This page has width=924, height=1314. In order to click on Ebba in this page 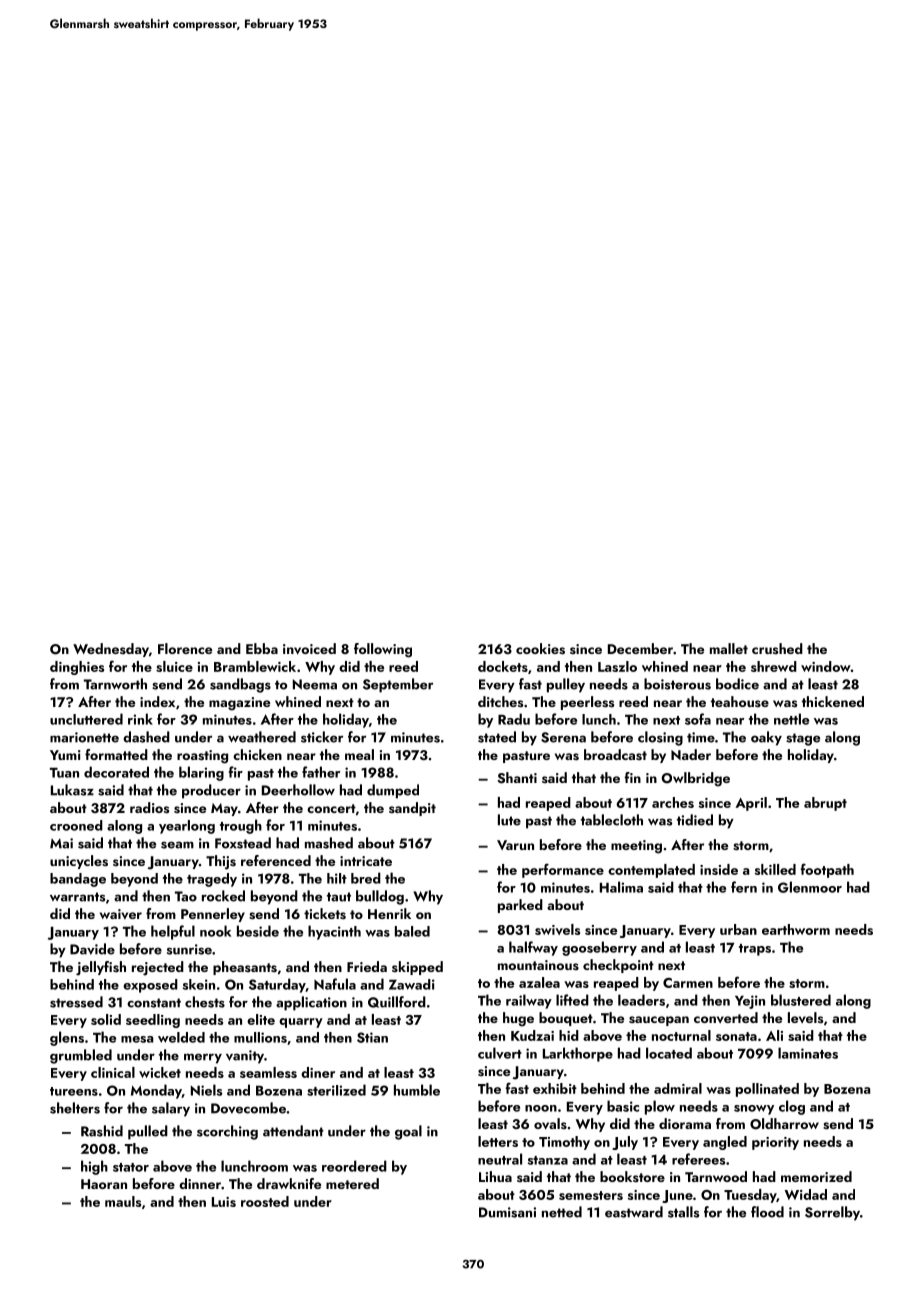, I will do `click(262, 648)`.
